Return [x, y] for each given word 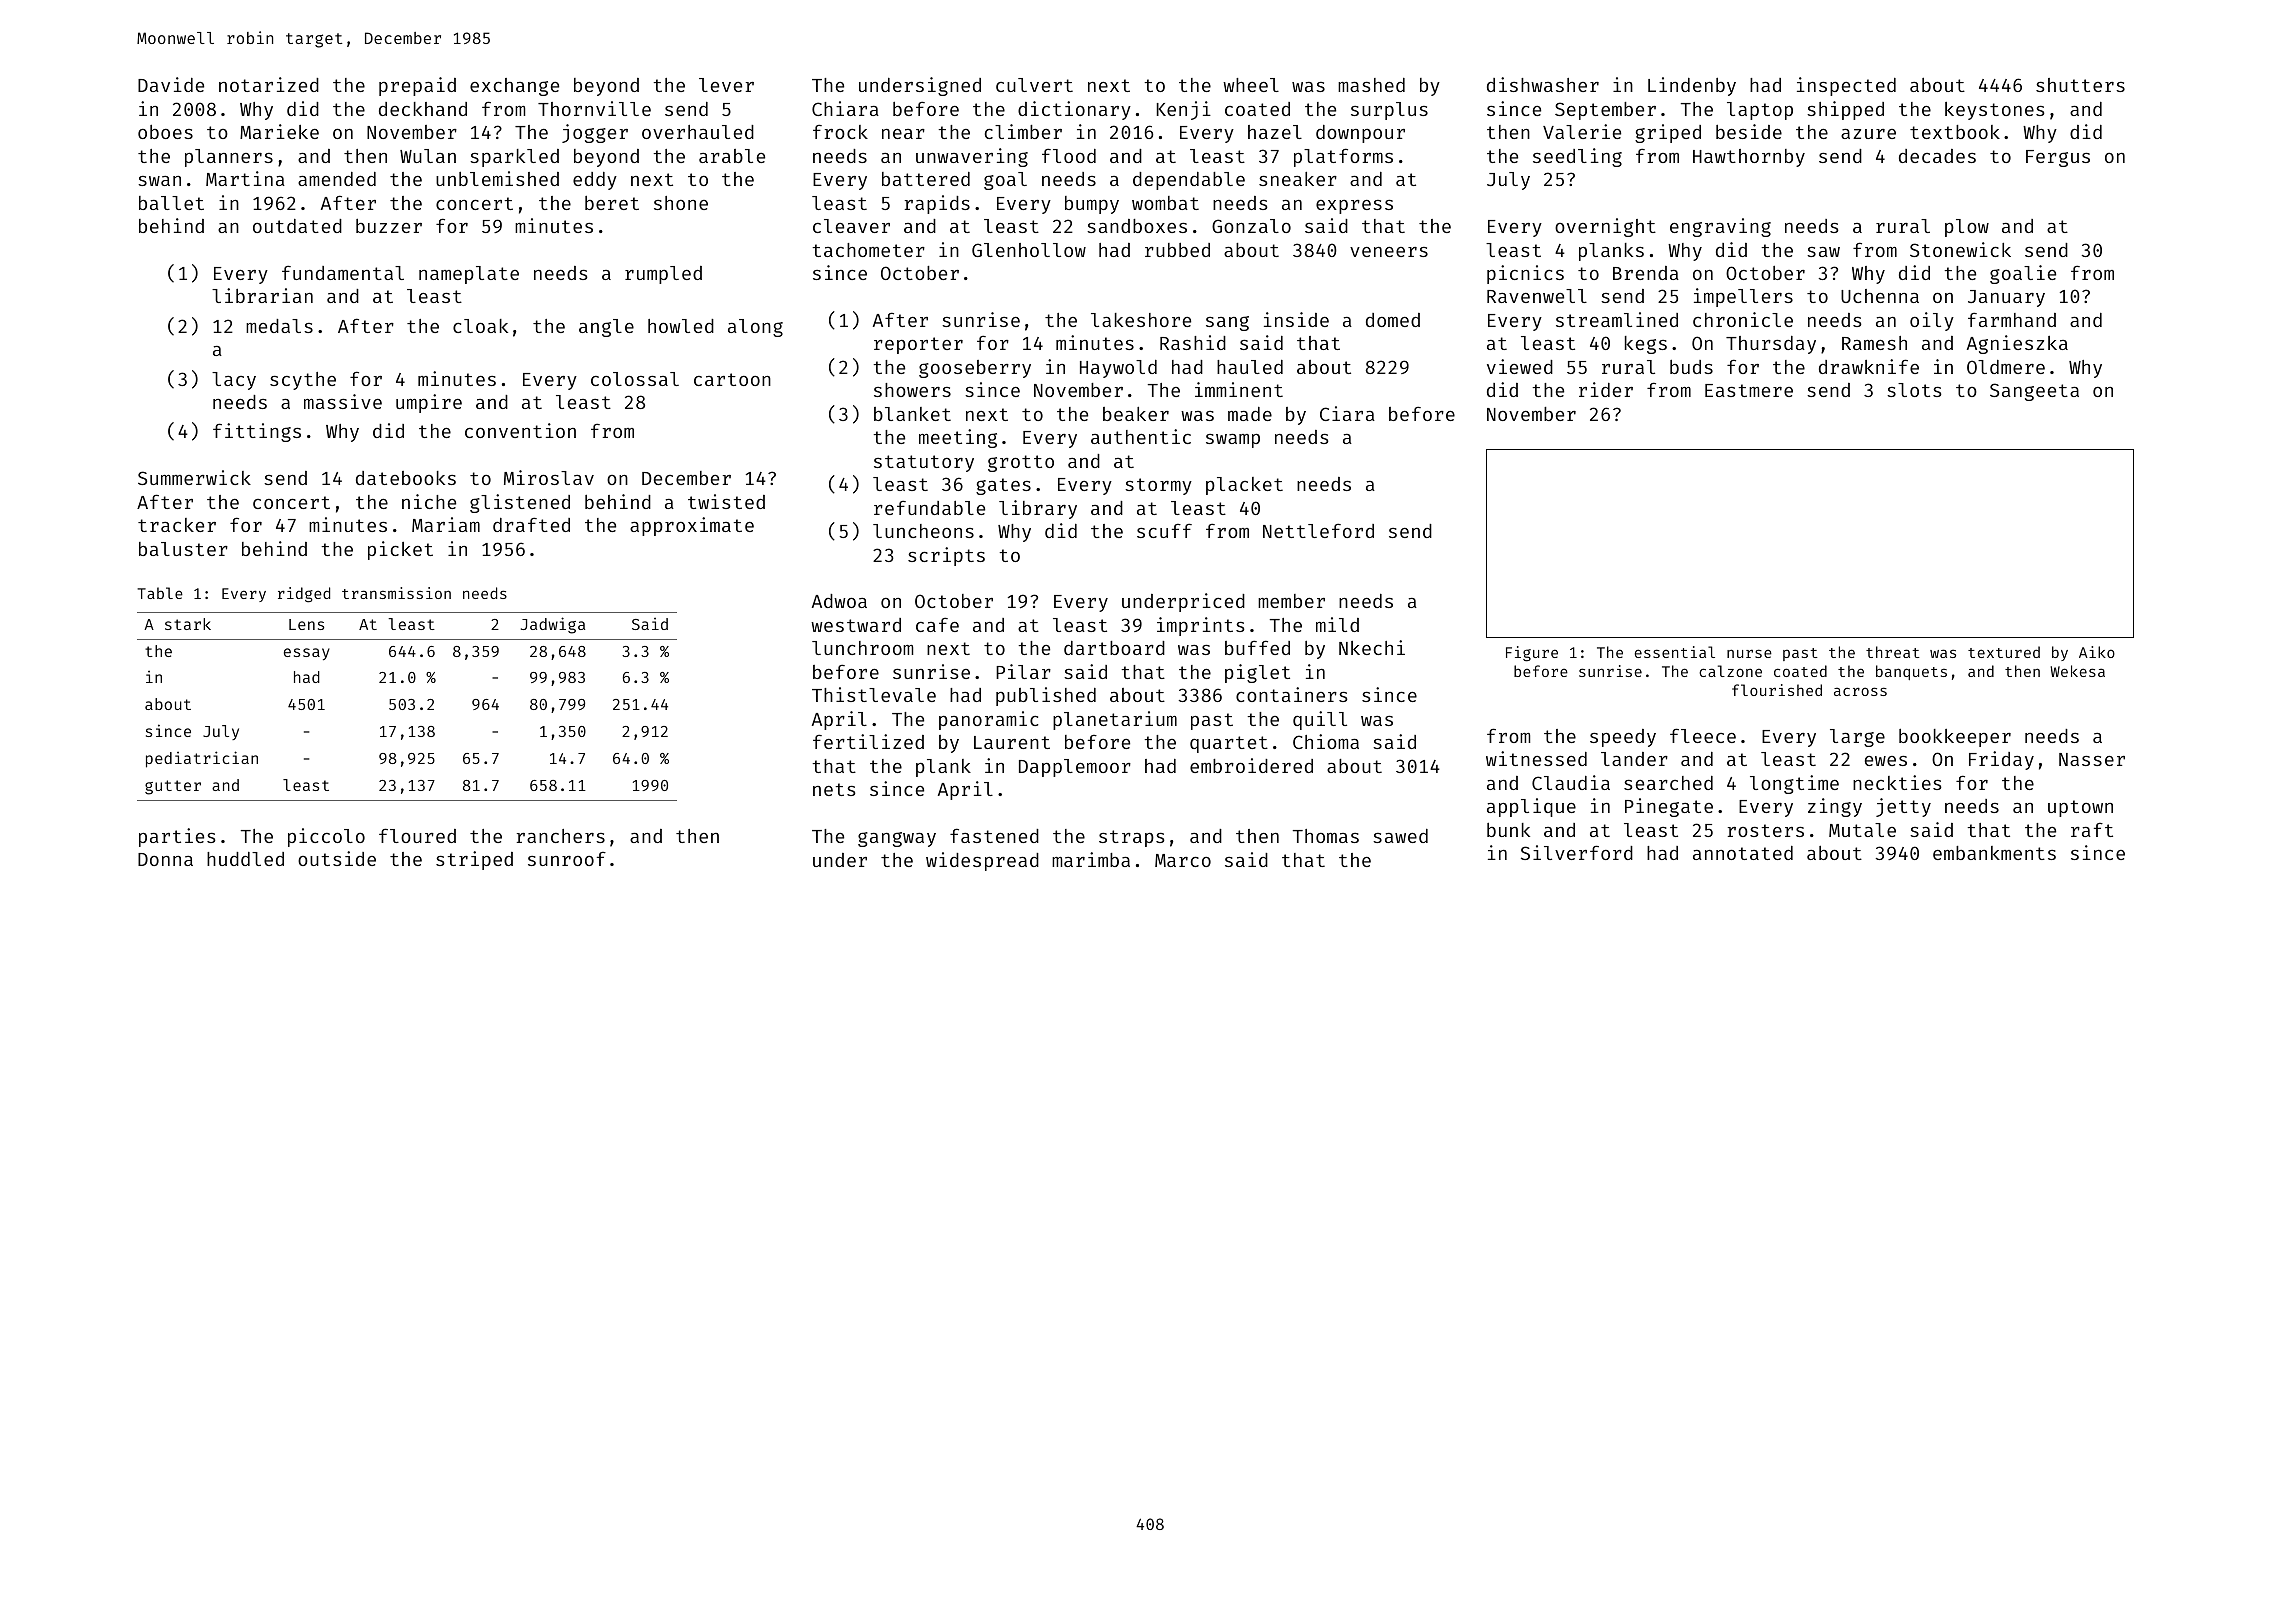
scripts [946, 556]
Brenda [1646, 273]
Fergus [2058, 158]
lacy [234, 381]
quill [1320, 720]
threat [1893, 652]
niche [429, 501]
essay [307, 654]
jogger [595, 133]
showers [912, 390]
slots [1914, 390]
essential [1675, 652]
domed [1393, 320]
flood [1069, 155]
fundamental [343, 272]
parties [177, 837]
